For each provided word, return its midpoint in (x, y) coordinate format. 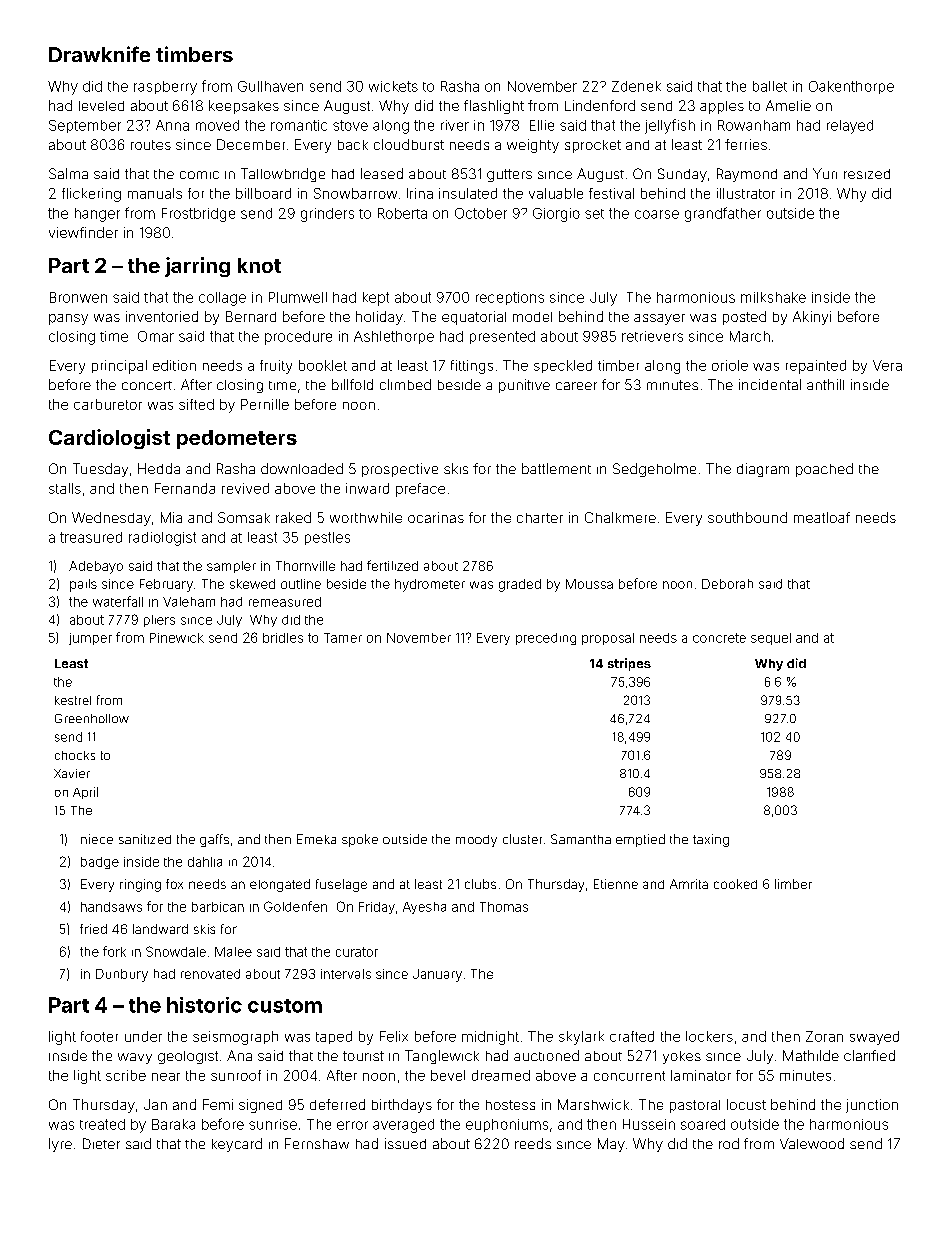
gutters (509, 175)
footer (99, 1036)
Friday (377, 908)
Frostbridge (198, 215)
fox (174, 884)
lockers (709, 1036)
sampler (231, 567)
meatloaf (822, 517)
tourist (363, 1056)
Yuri (825, 173)
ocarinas (436, 517)
